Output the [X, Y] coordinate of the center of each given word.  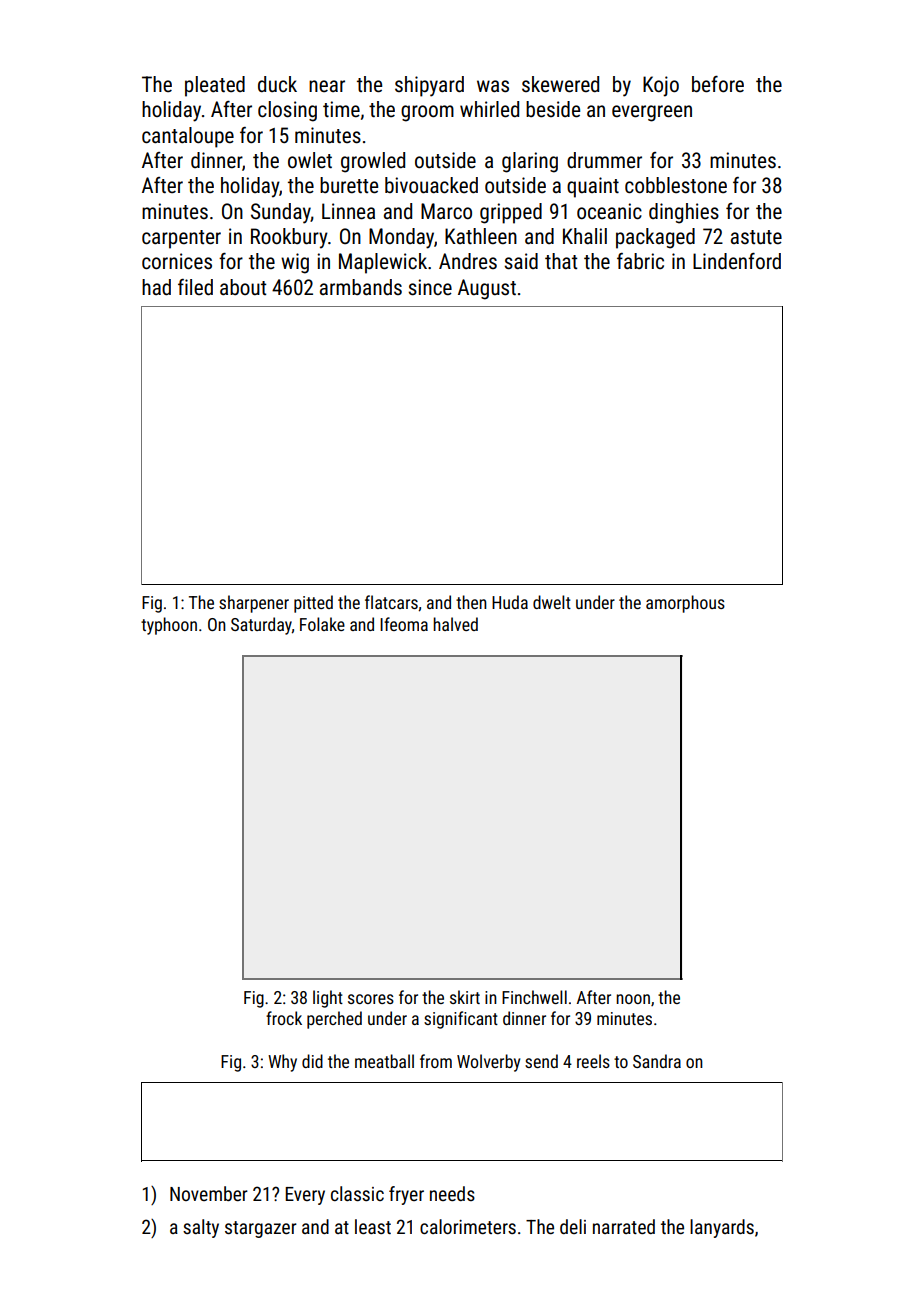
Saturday [261, 626]
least [373, 1226]
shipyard [429, 86]
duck [277, 84]
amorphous [685, 604]
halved [455, 624]
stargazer [261, 1229]
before [718, 84]
